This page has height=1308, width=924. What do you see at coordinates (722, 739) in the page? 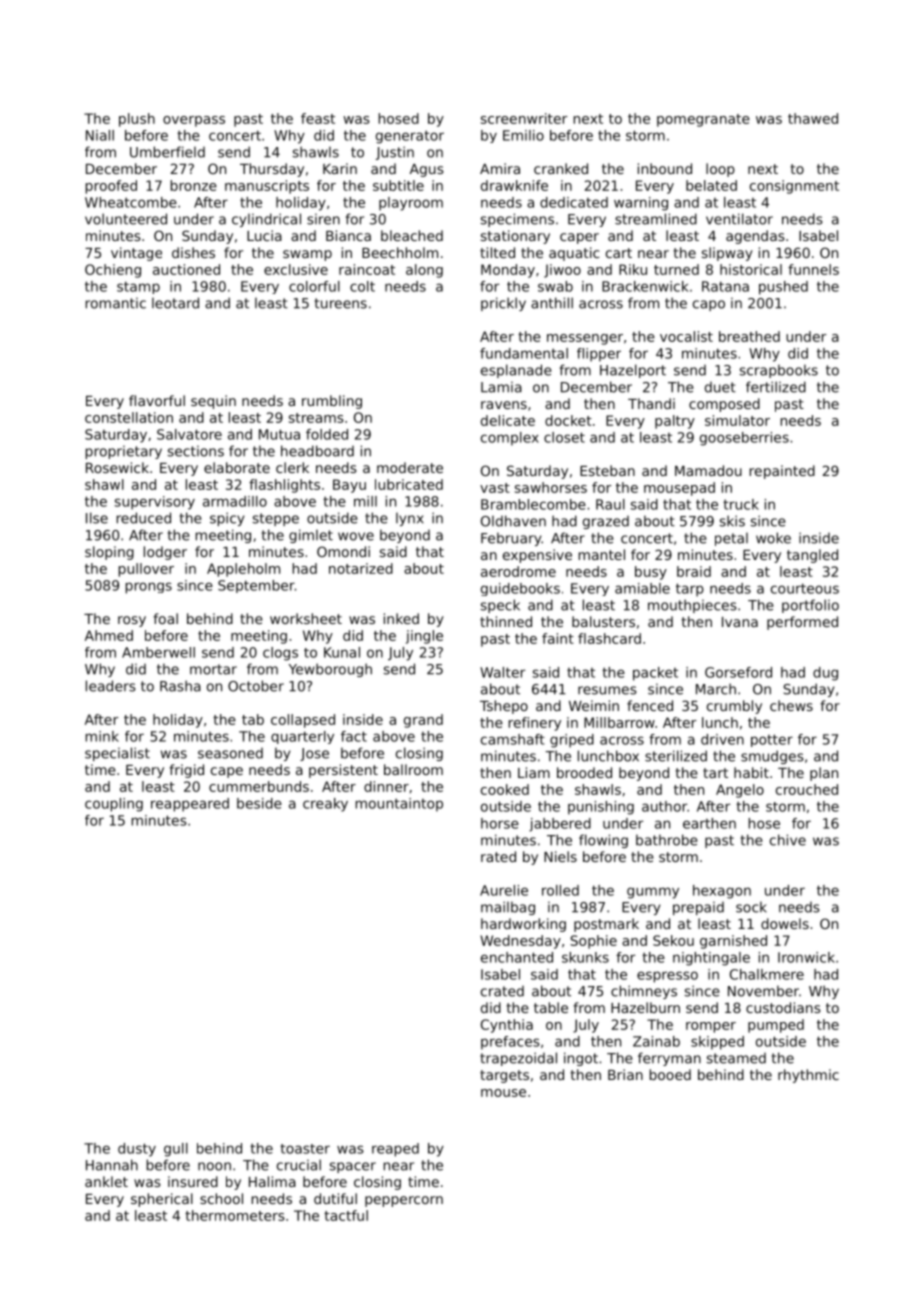
I see `driven` at bounding box center [722, 739].
